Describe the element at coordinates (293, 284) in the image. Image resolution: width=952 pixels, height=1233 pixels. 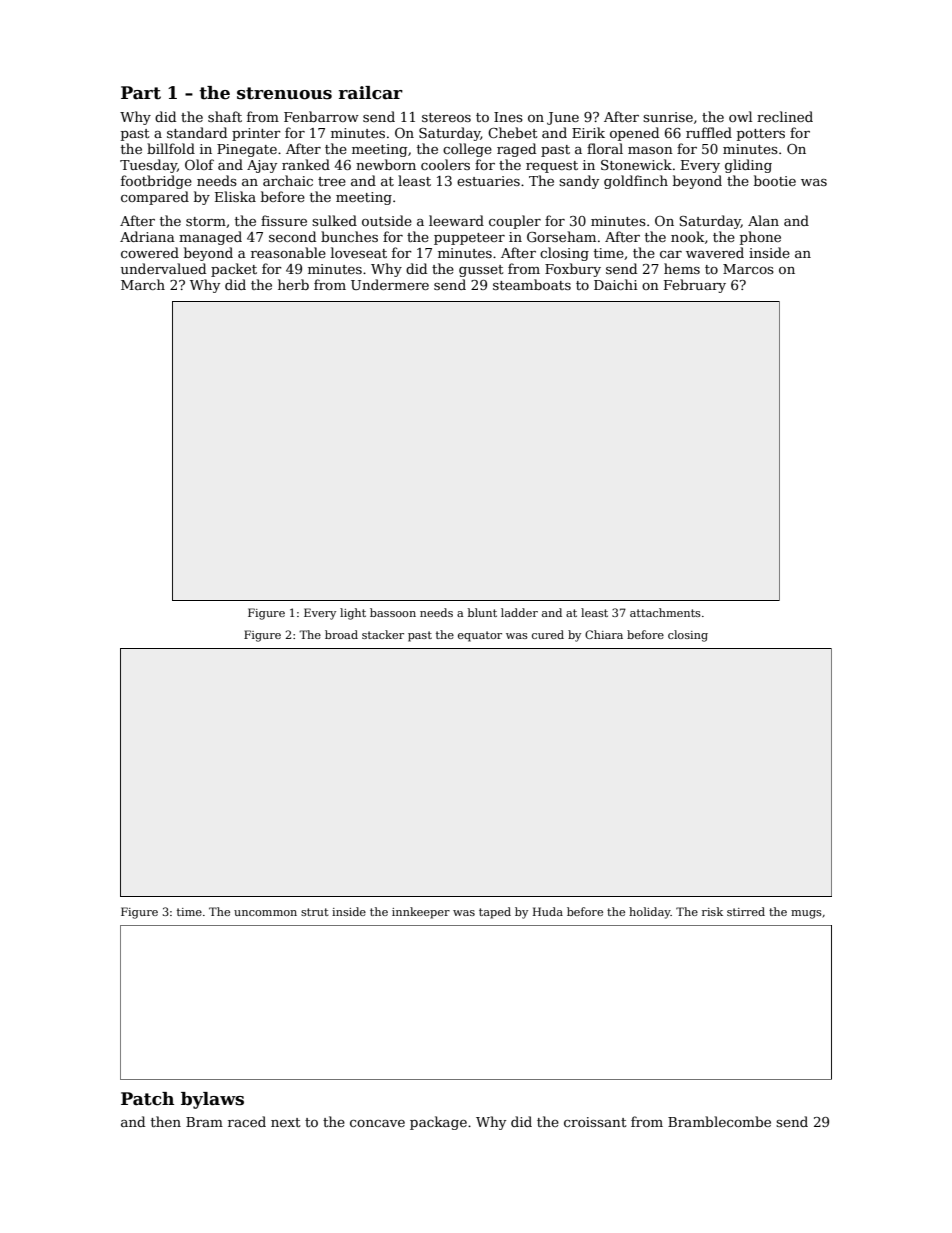
I see `herb` at that location.
